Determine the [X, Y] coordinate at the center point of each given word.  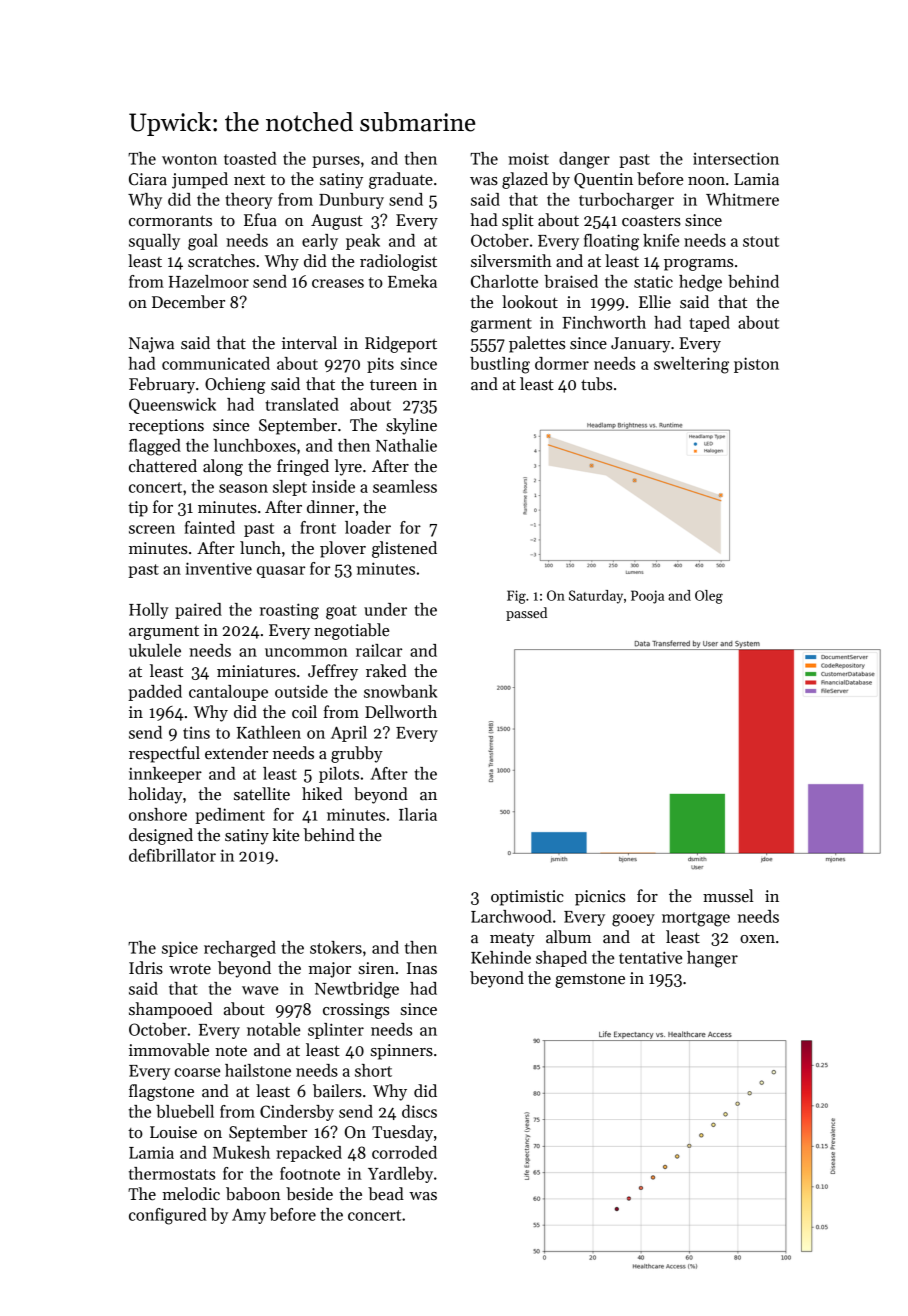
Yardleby [400, 1175]
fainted [210, 527]
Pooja [647, 597]
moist [528, 158]
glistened [404, 549]
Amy [249, 1216]
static [653, 281]
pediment [230, 816]
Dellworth [401, 712]
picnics [600, 898]
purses [336, 162]
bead [386, 1194]
